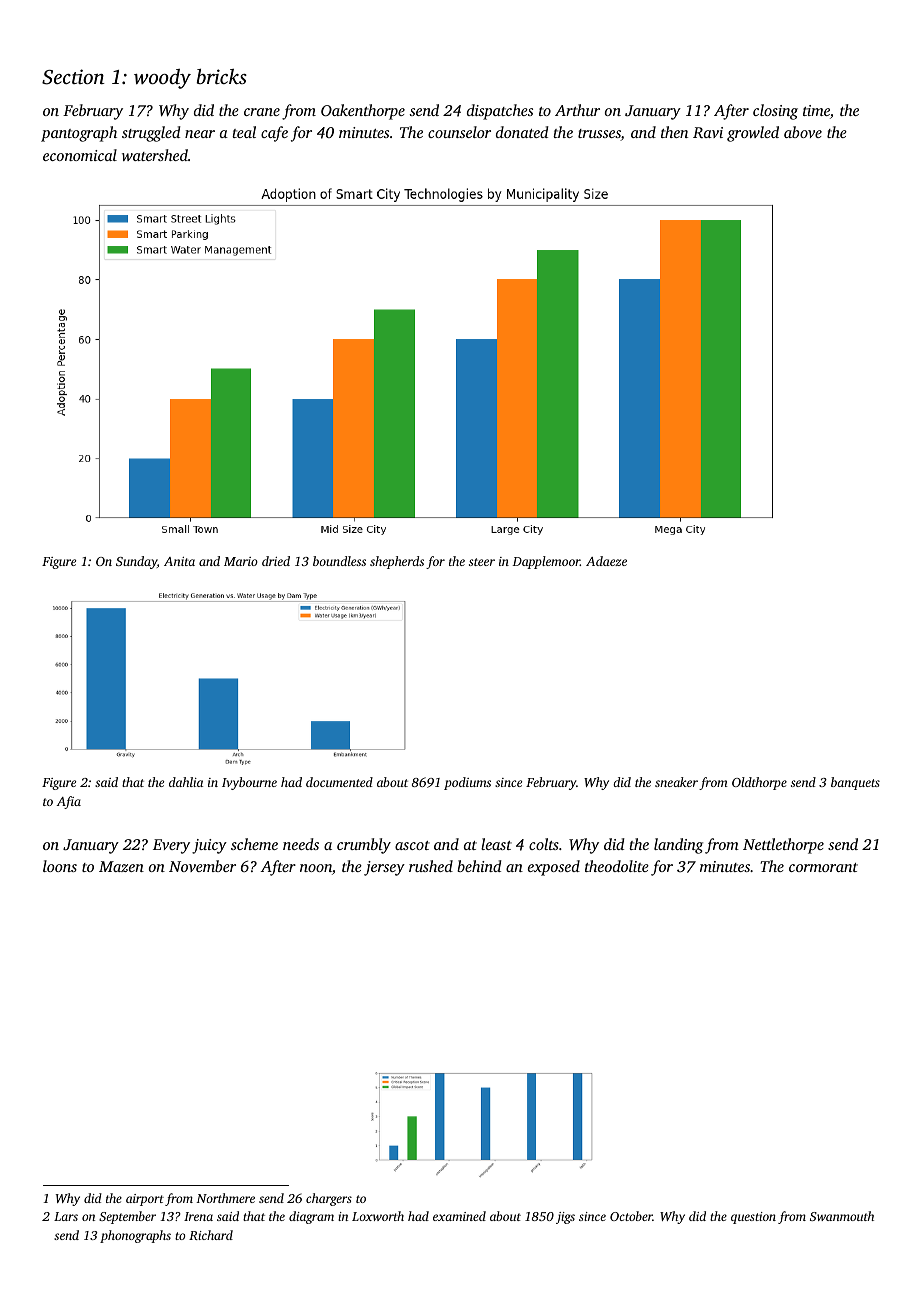  I want to click on Adaeze, so click(606, 561).
